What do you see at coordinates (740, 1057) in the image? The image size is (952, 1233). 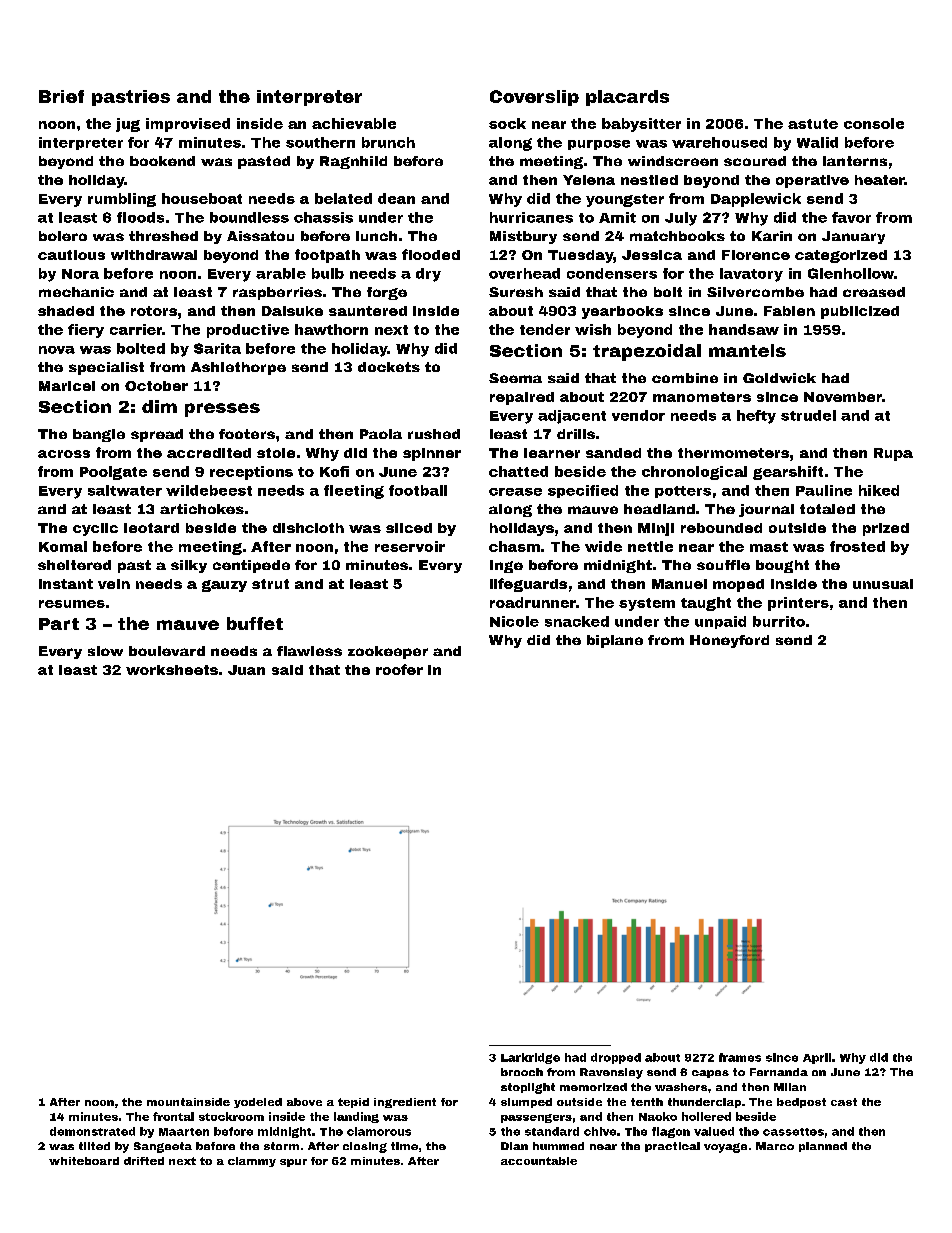 I see `frames` at bounding box center [740, 1057].
